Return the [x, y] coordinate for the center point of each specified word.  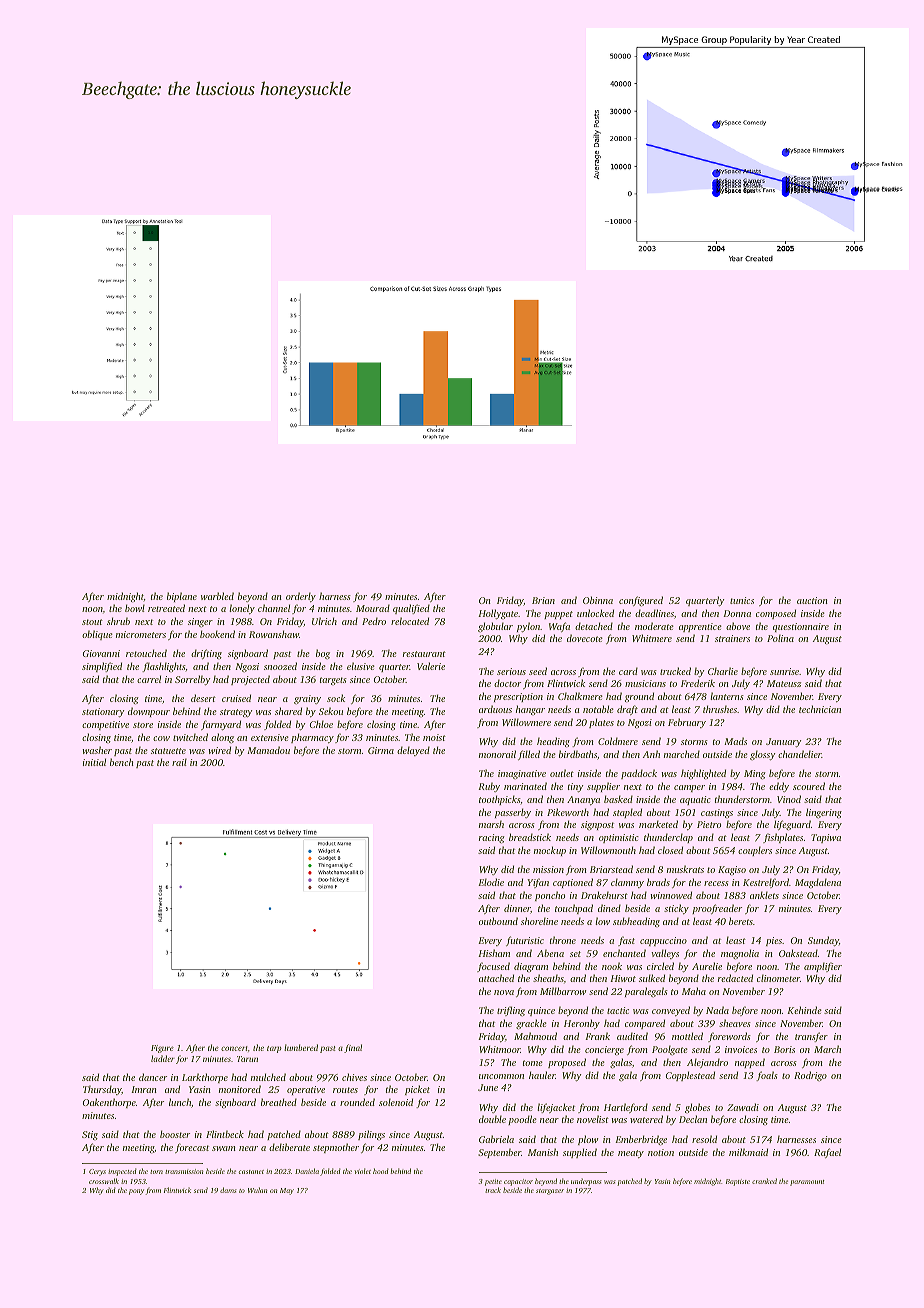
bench [122, 762]
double [492, 1119]
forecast [192, 1148]
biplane [182, 597]
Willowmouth [608, 850]
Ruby [489, 787]
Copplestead [690, 1076]
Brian [543, 600]
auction [812, 600]
